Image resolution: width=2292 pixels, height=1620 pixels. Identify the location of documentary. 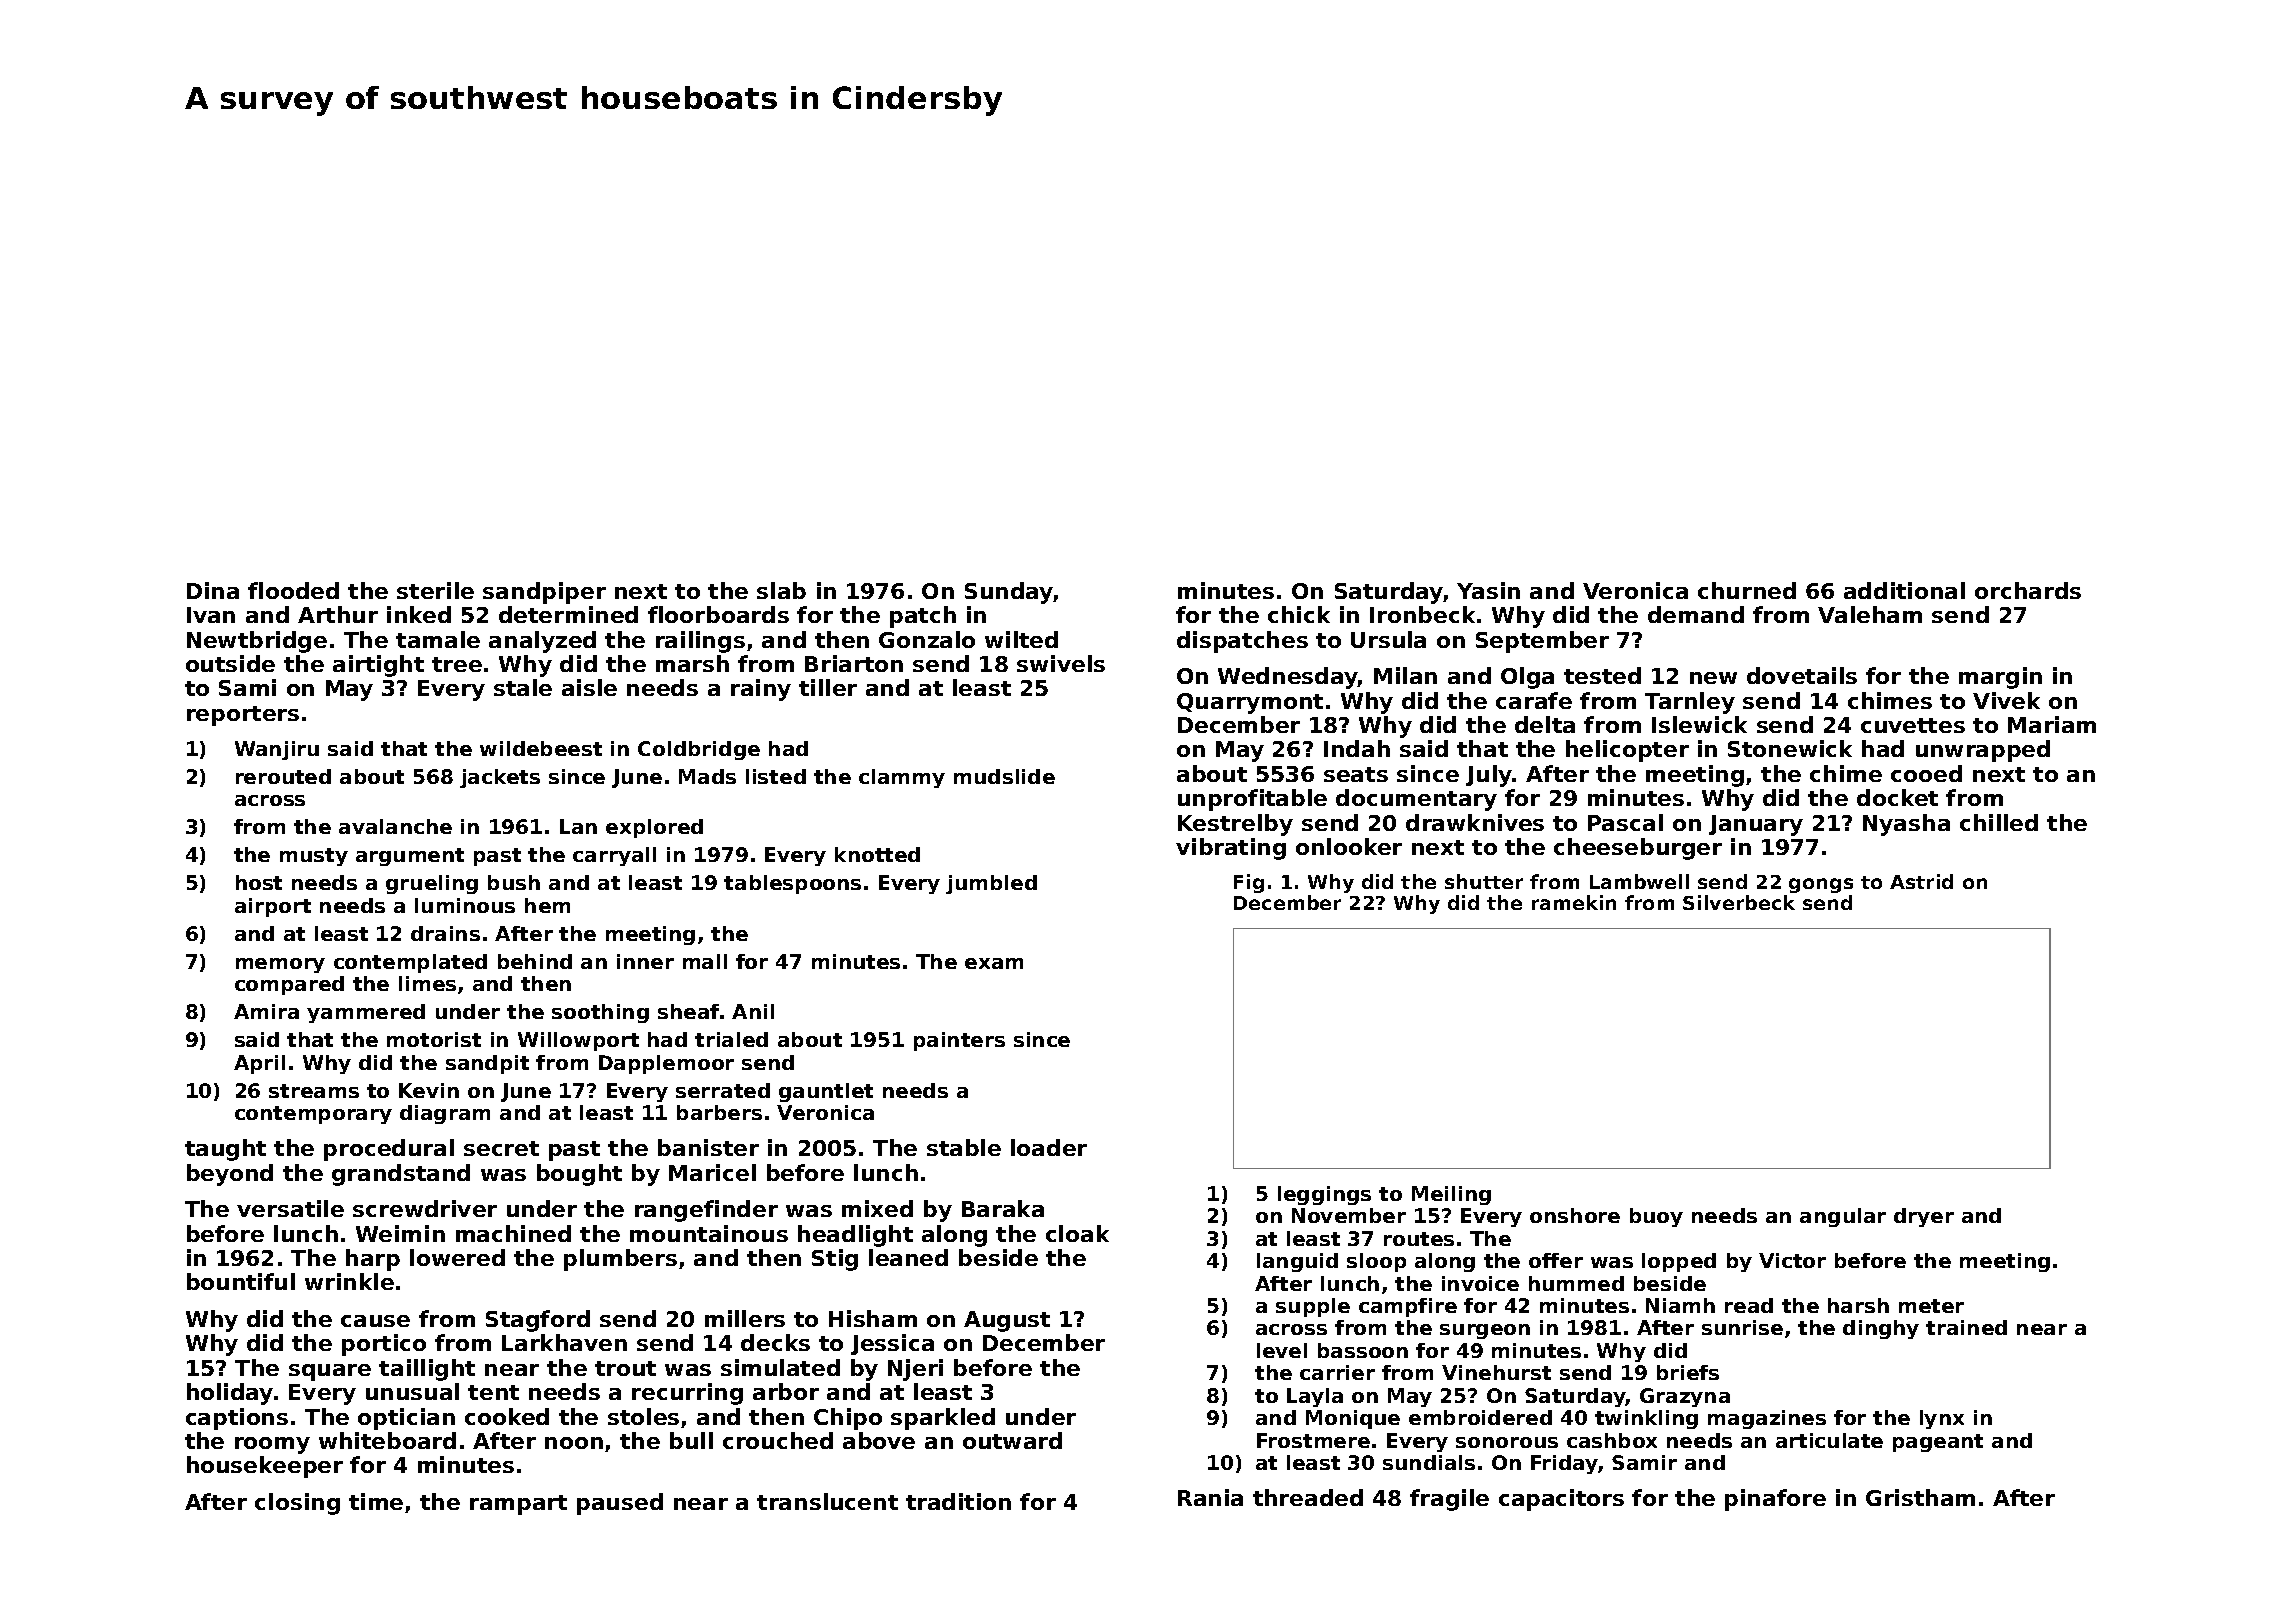
(1416, 800).
